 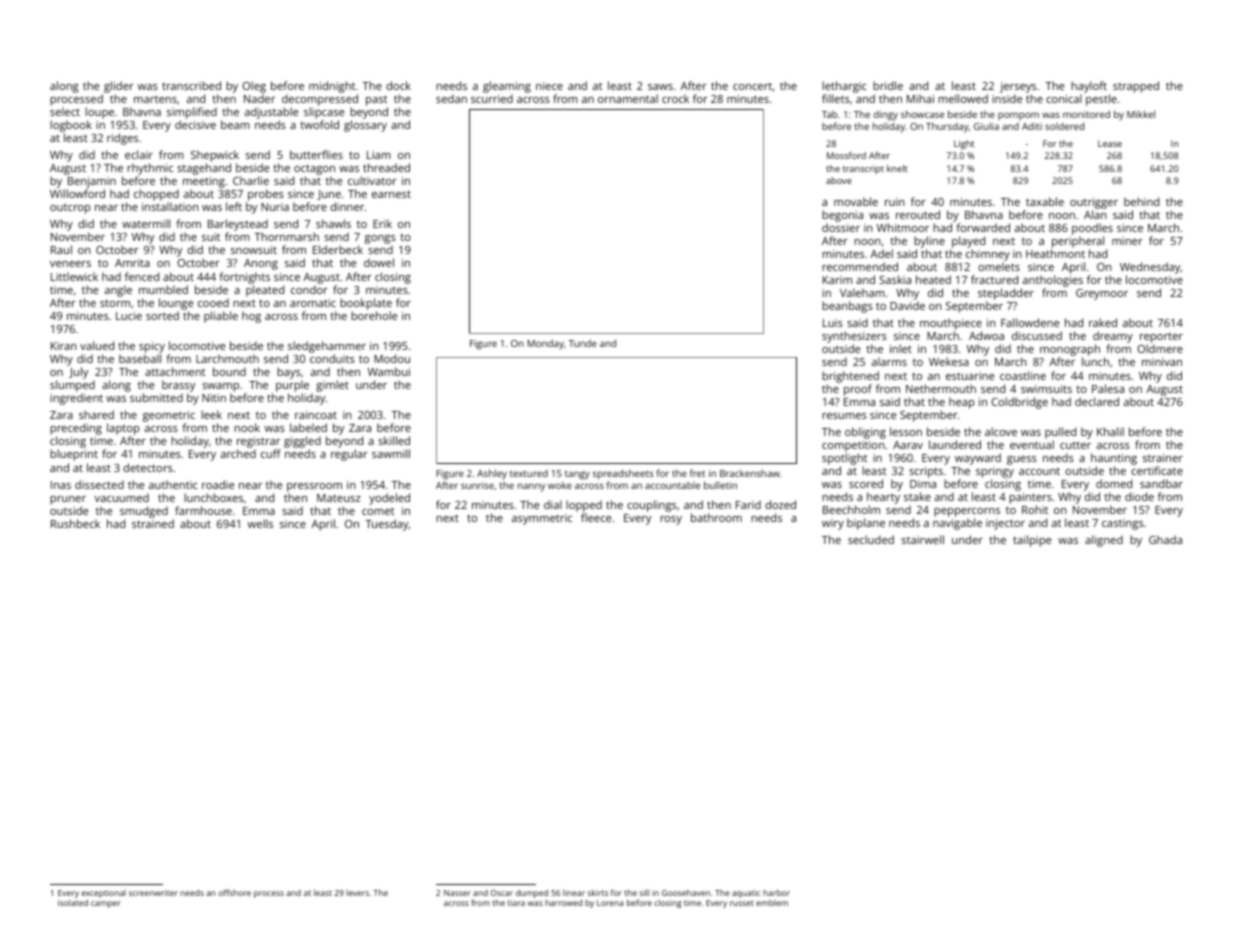 What do you see at coordinates (1165, 539) in the screenshot?
I see `Ghada` at bounding box center [1165, 539].
